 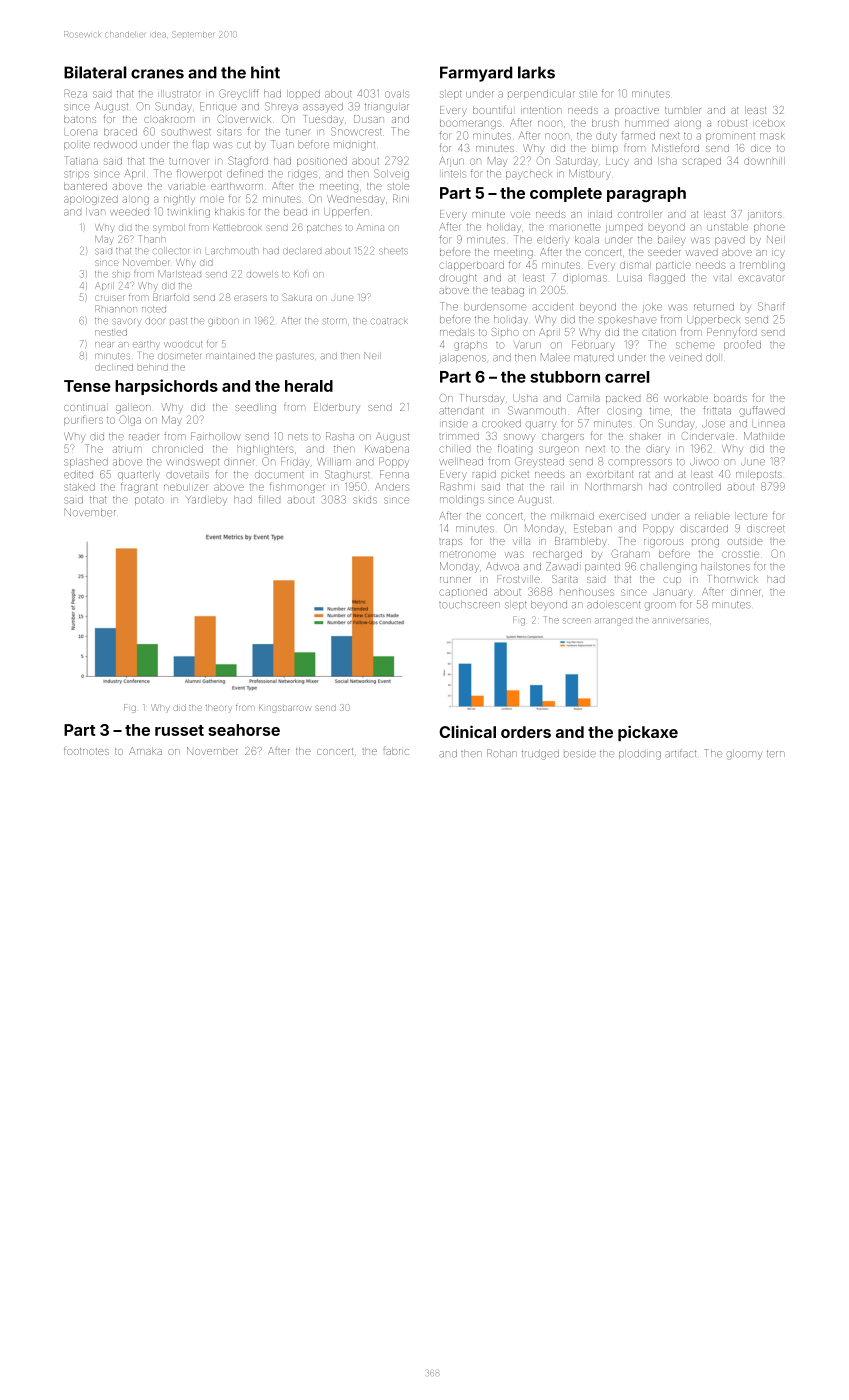 What do you see at coordinates (218, 709) in the document?
I see `theory` at bounding box center [218, 709].
